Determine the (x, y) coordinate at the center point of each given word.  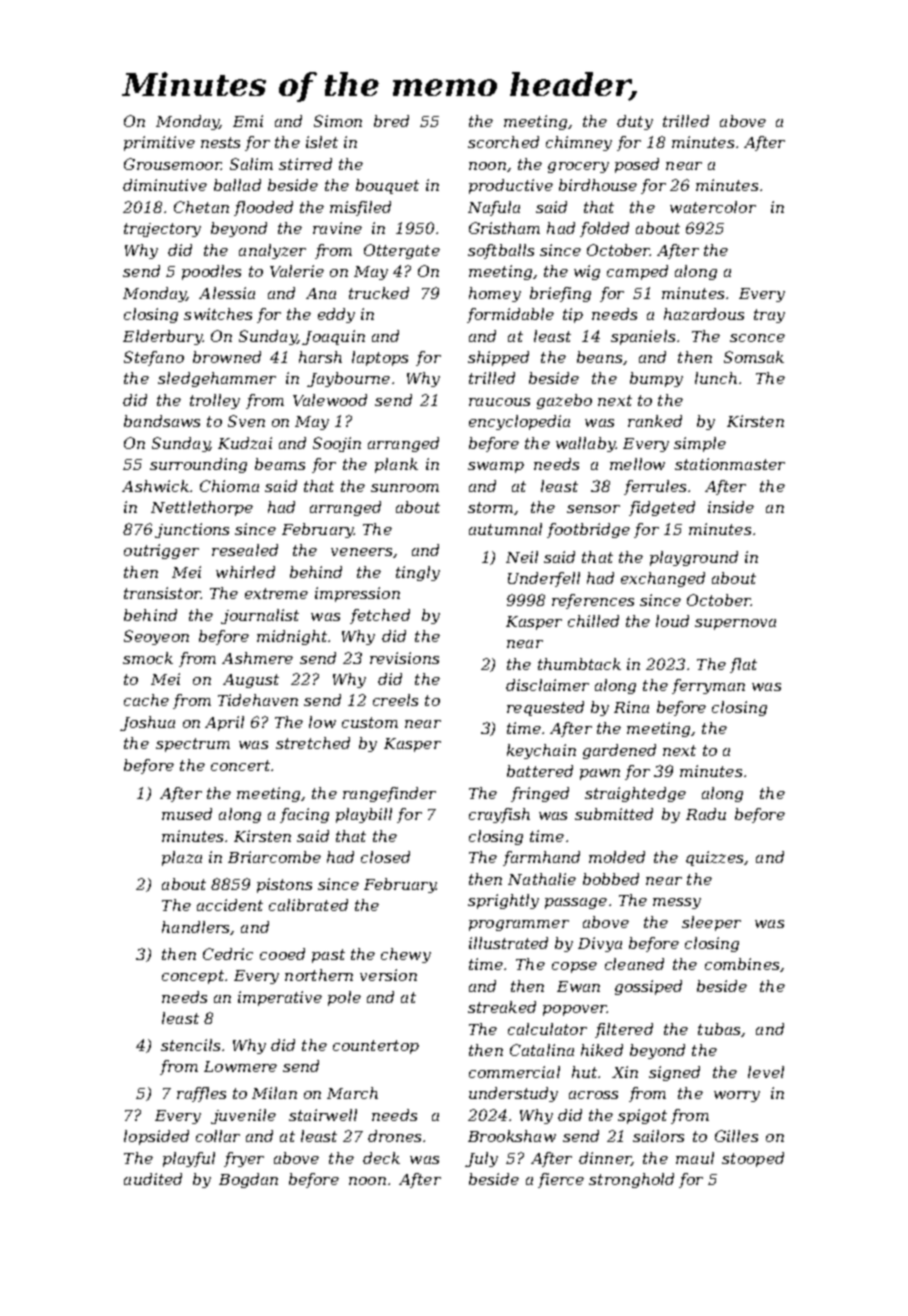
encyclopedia (519, 422)
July (481, 1159)
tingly (418, 573)
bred (391, 121)
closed (385, 857)
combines (742, 964)
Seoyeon (156, 637)
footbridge (588, 530)
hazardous (704, 314)
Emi (248, 121)
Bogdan (248, 1180)
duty (635, 122)
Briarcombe (274, 857)
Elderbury (163, 337)
